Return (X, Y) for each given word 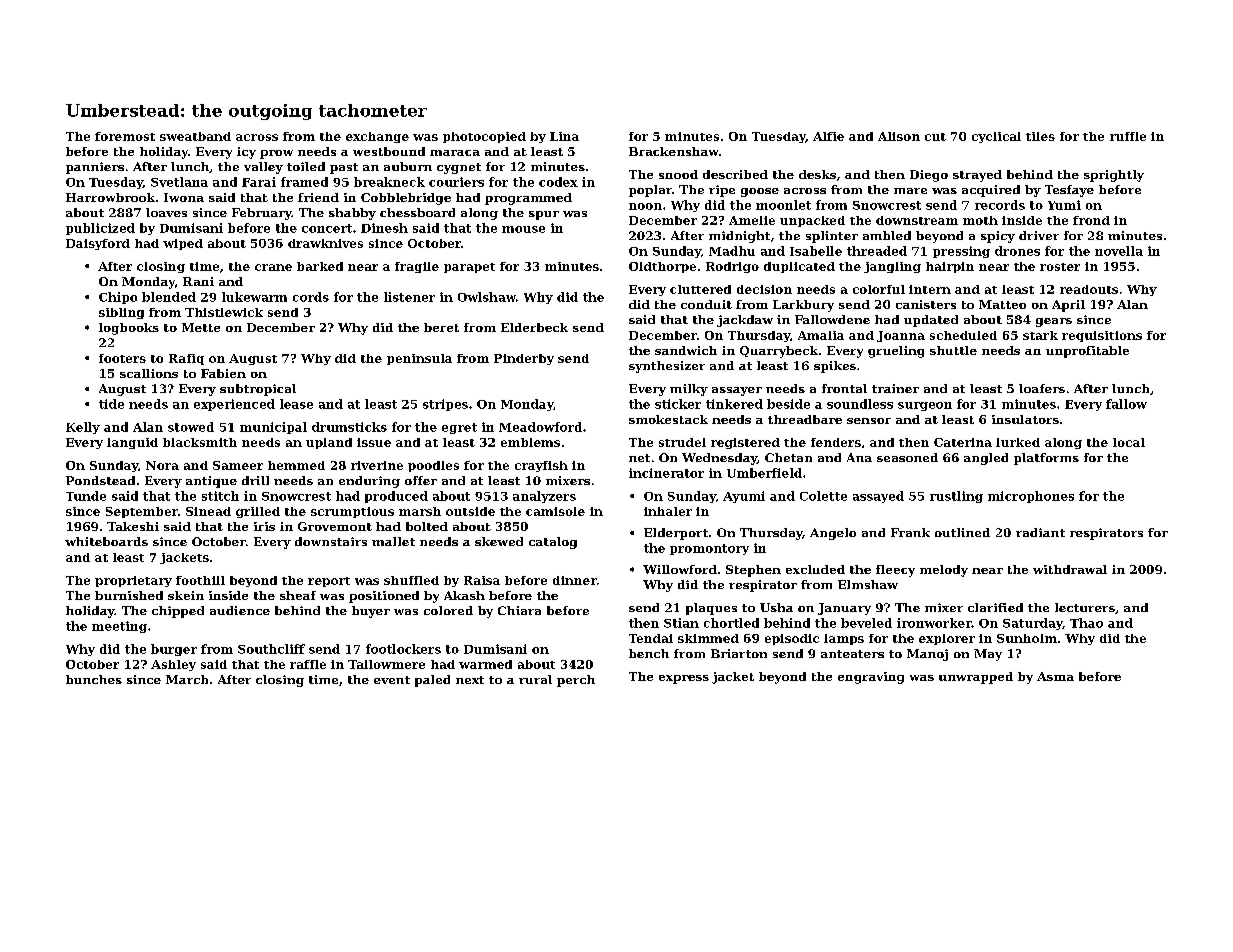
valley (263, 168)
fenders (836, 442)
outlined (962, 532)
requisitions (1102, 336)
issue (374, 442)
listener (409, 297)
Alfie (828, 136)
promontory (709, 549)
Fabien (223, 373)
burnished (129, 595)
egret (459, 428)
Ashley (173, 665)
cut (935, 137)
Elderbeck (534, 327)
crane (273, 267)
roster (1060, 267)
